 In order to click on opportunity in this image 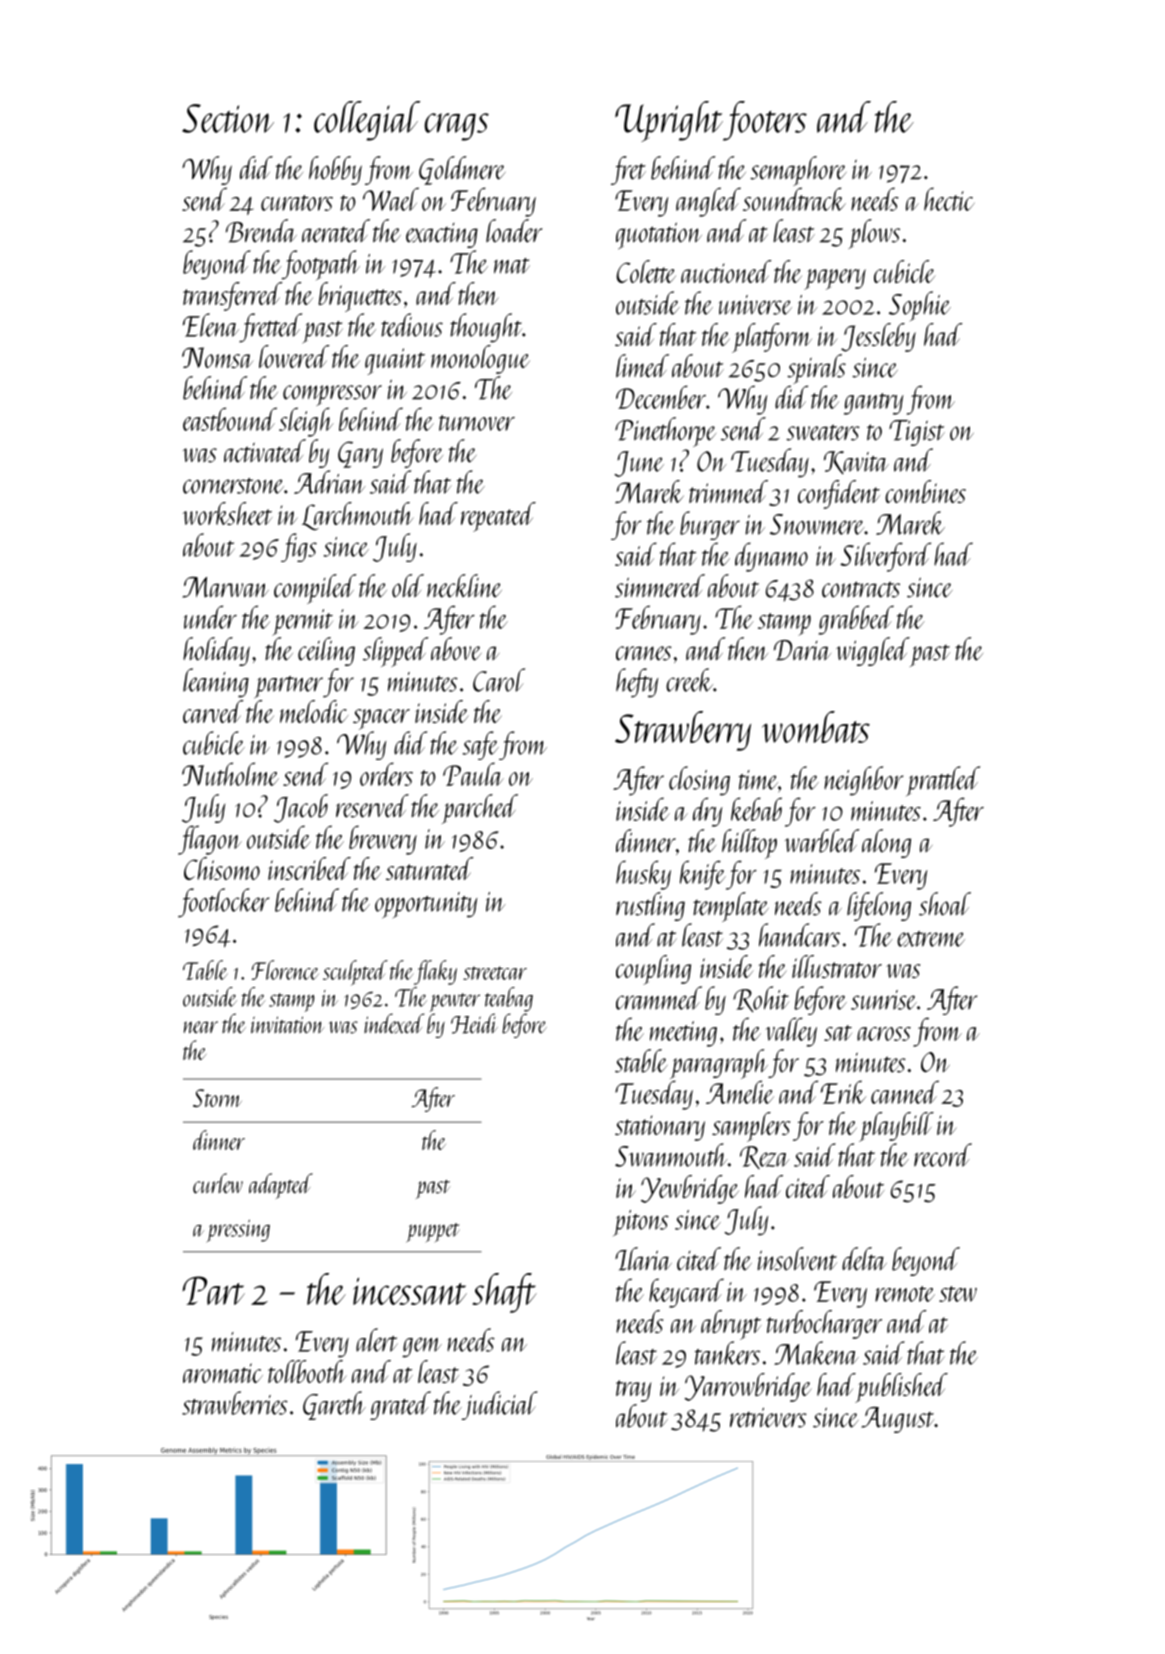, I will do `click(426, 905)`.
